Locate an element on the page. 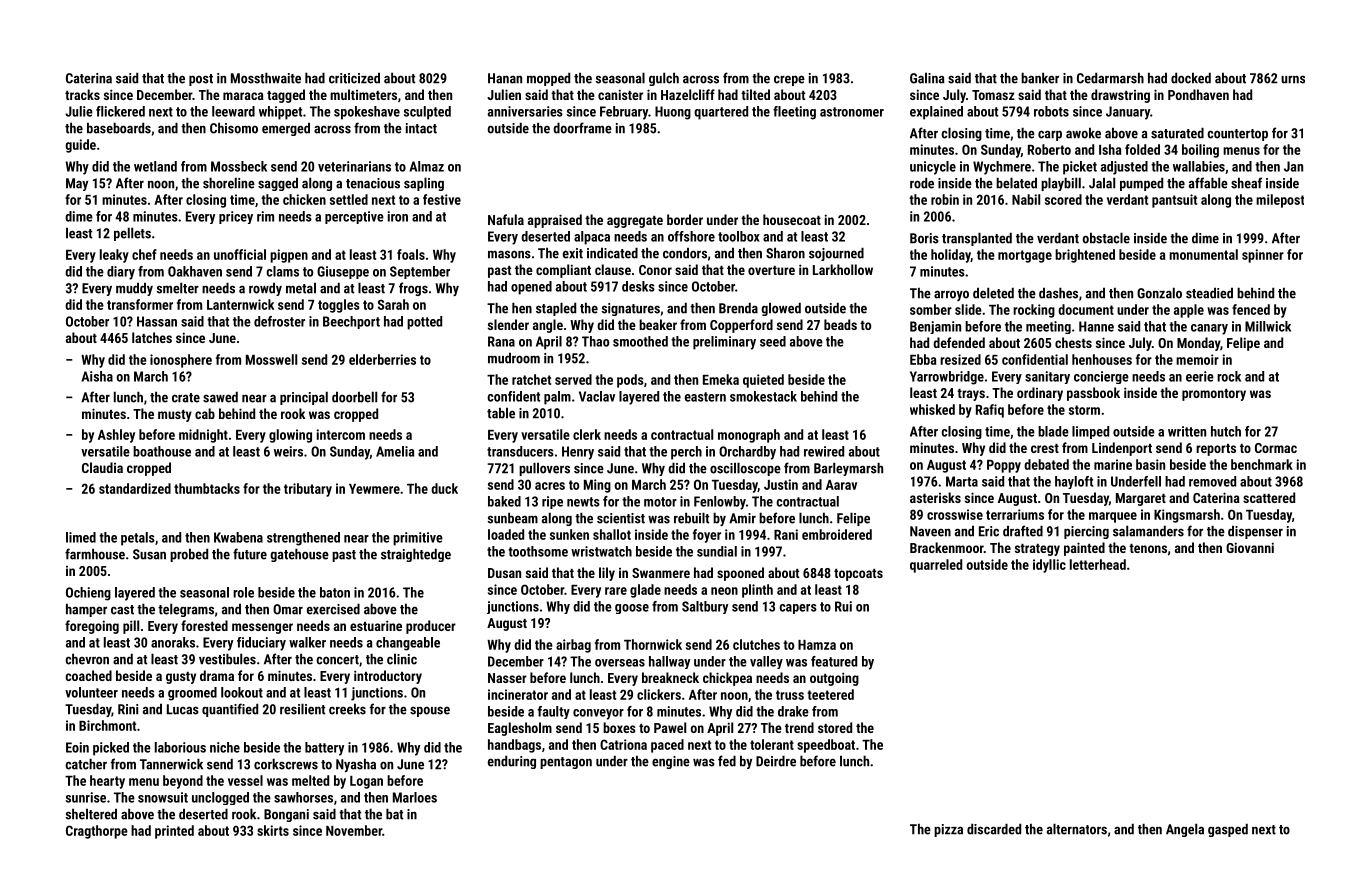 Image resolution: width=1372 pixels, height=887 pixels. Cragthorpe is located at coordinates (97, 832).
